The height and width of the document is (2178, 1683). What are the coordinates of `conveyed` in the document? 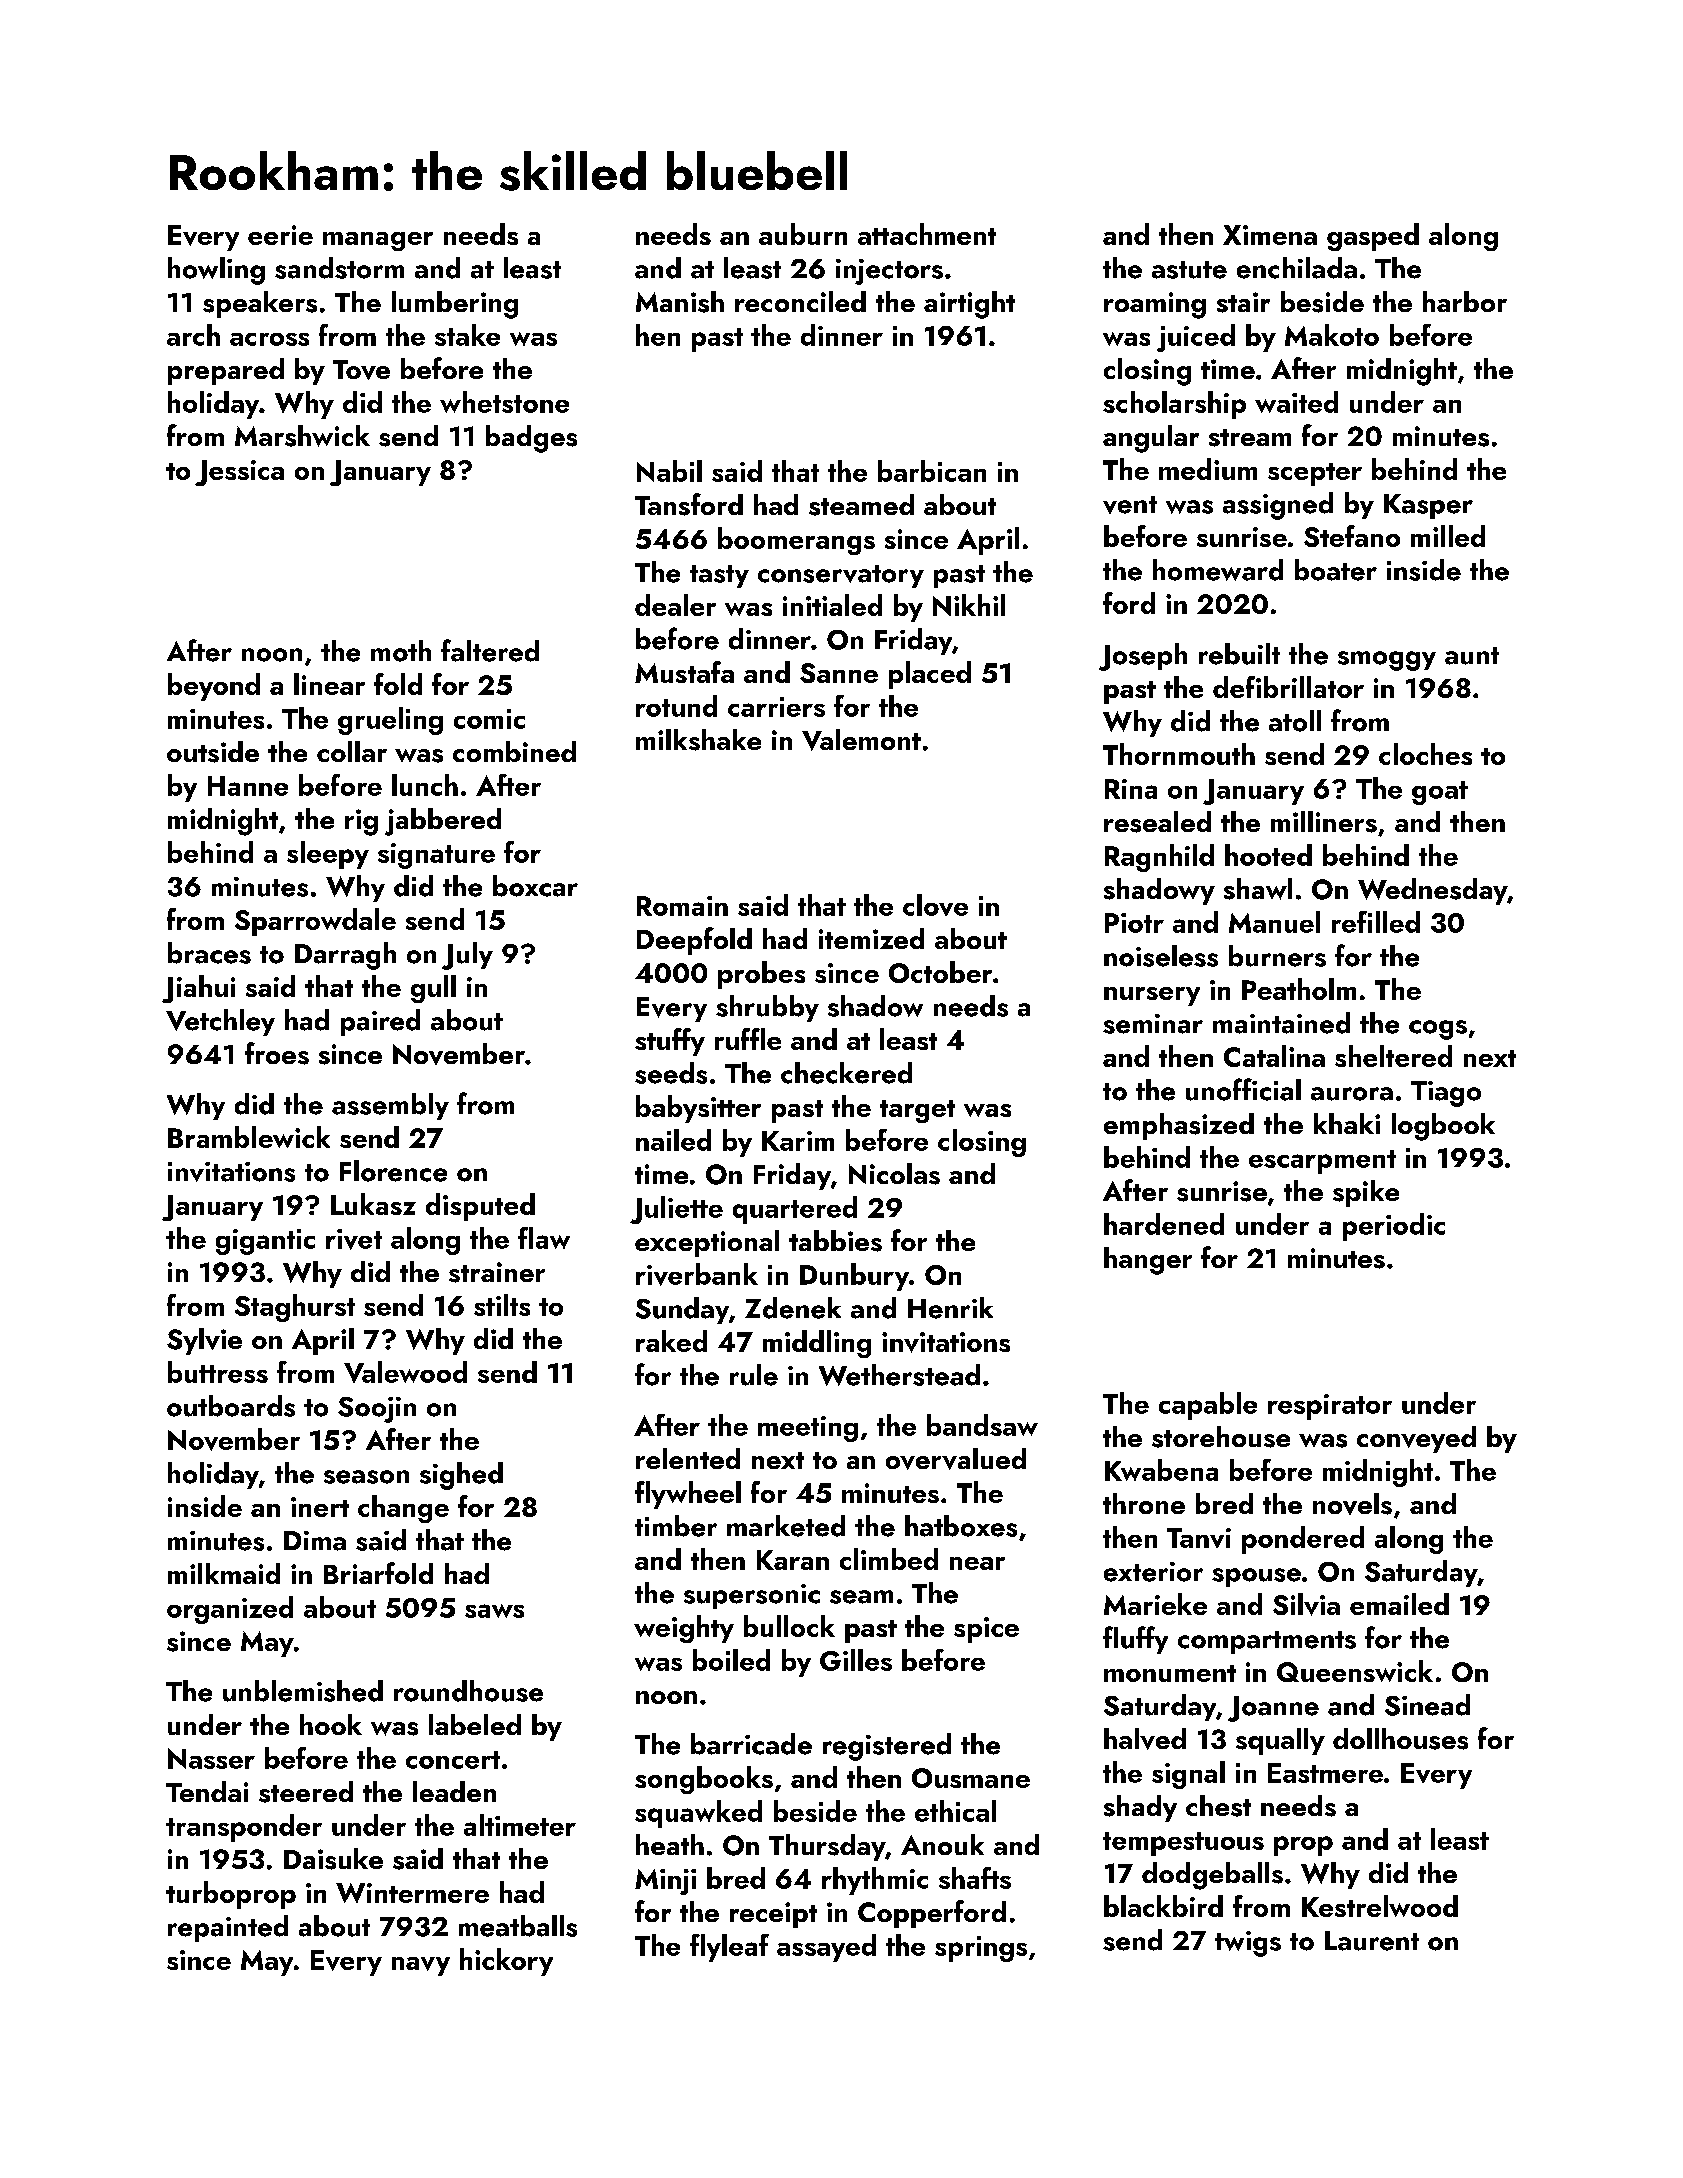 It's located at (1416, 1439).
